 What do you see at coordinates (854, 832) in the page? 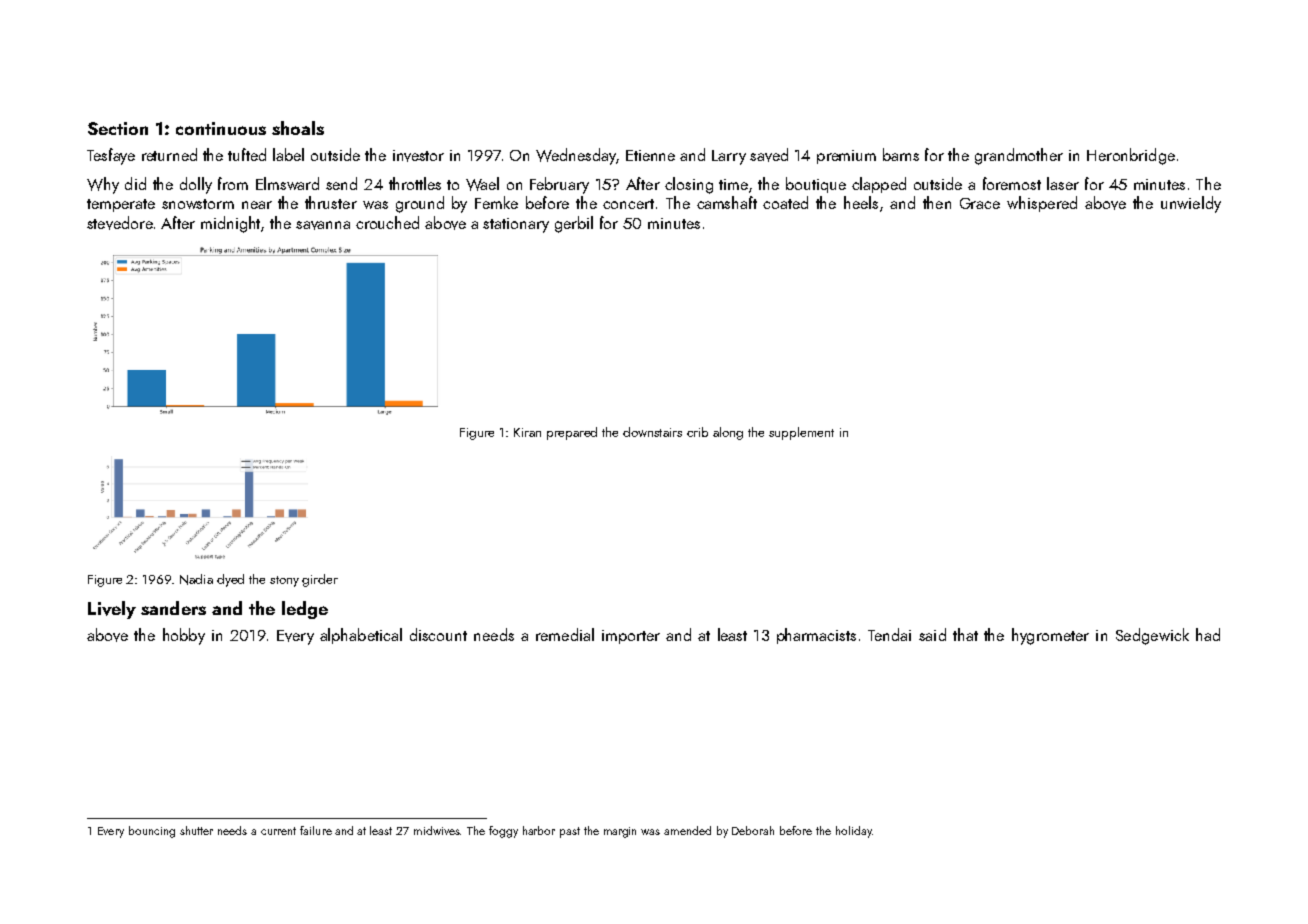
I see `holiday` at bounding box center [854, 832].
